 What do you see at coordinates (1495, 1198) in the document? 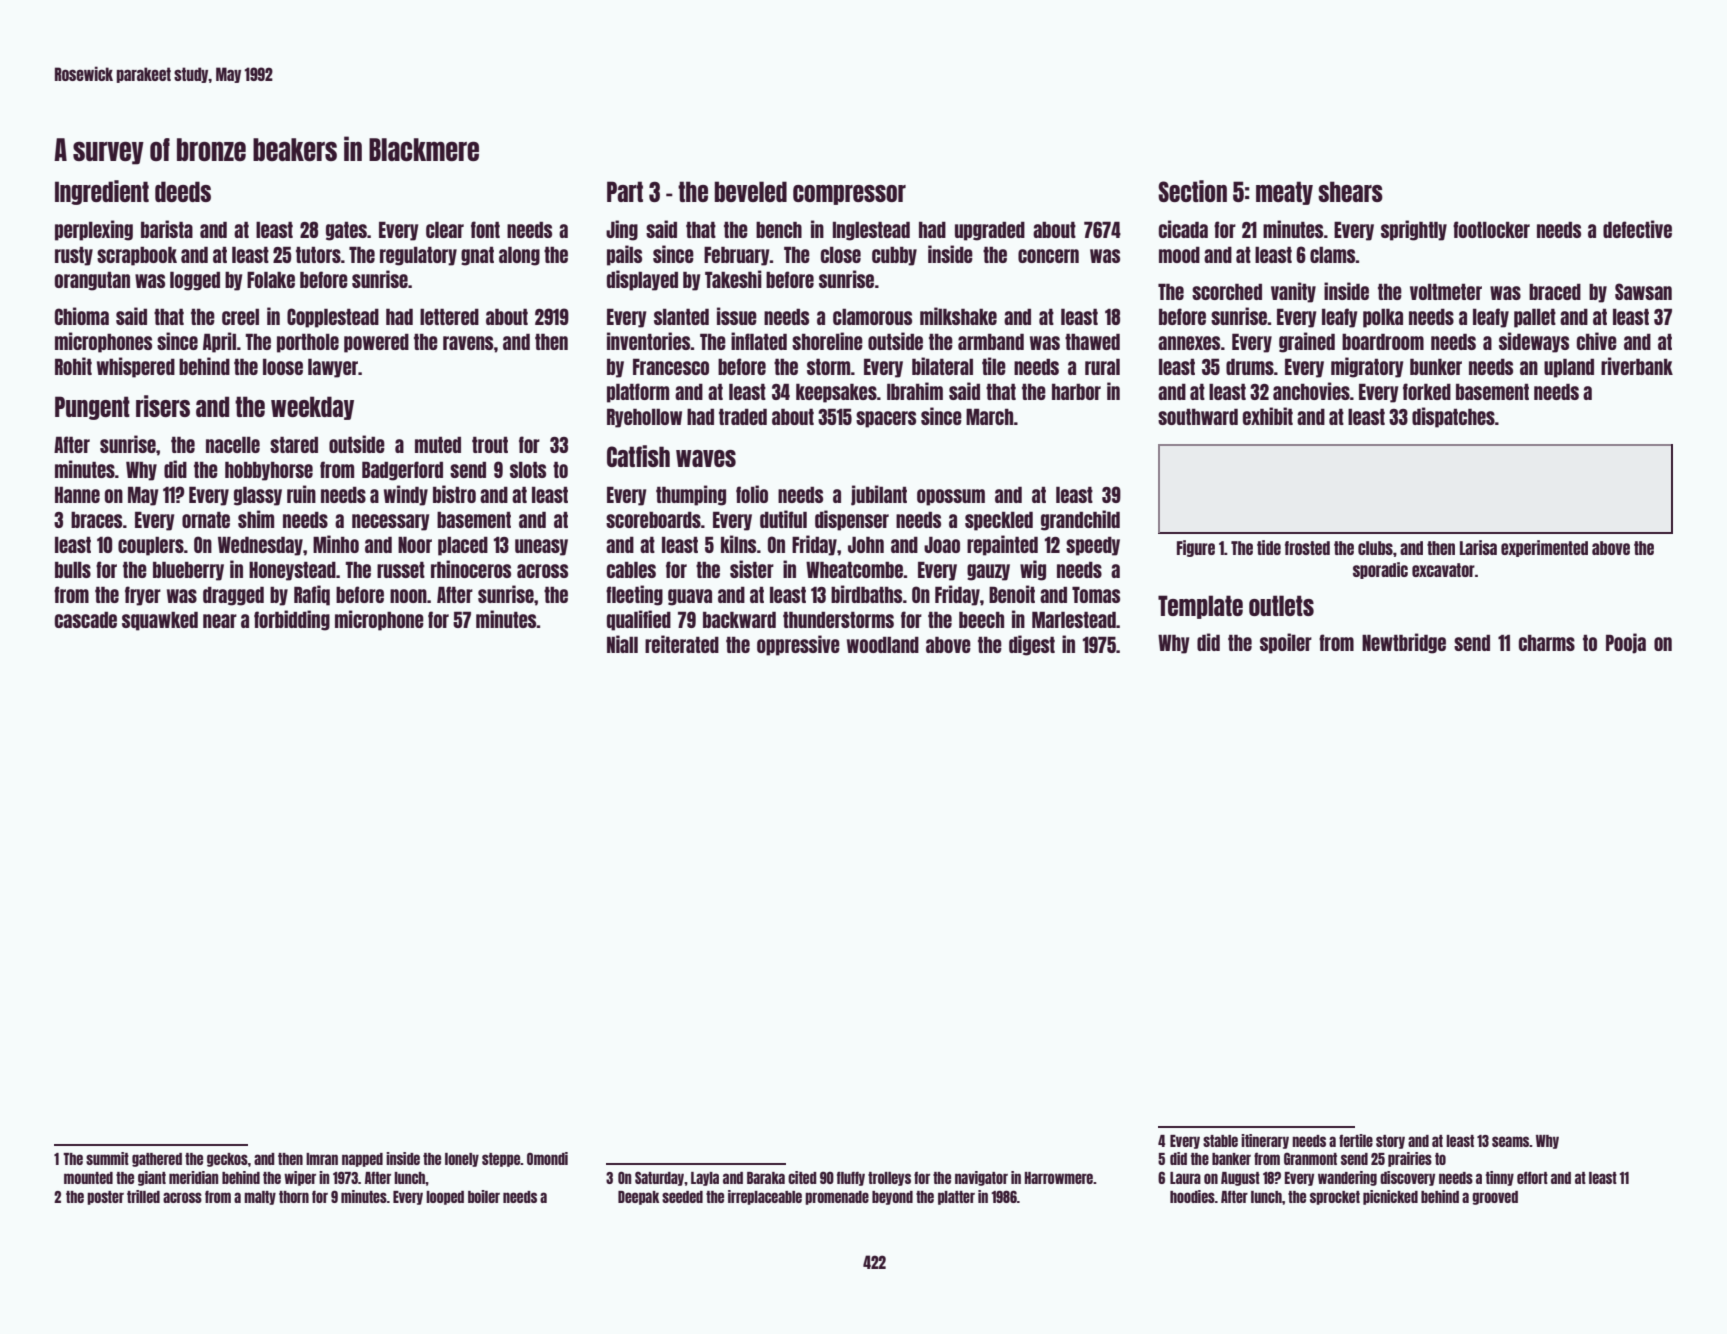
I see `grooved` at bounding box center [1495, 1198].
